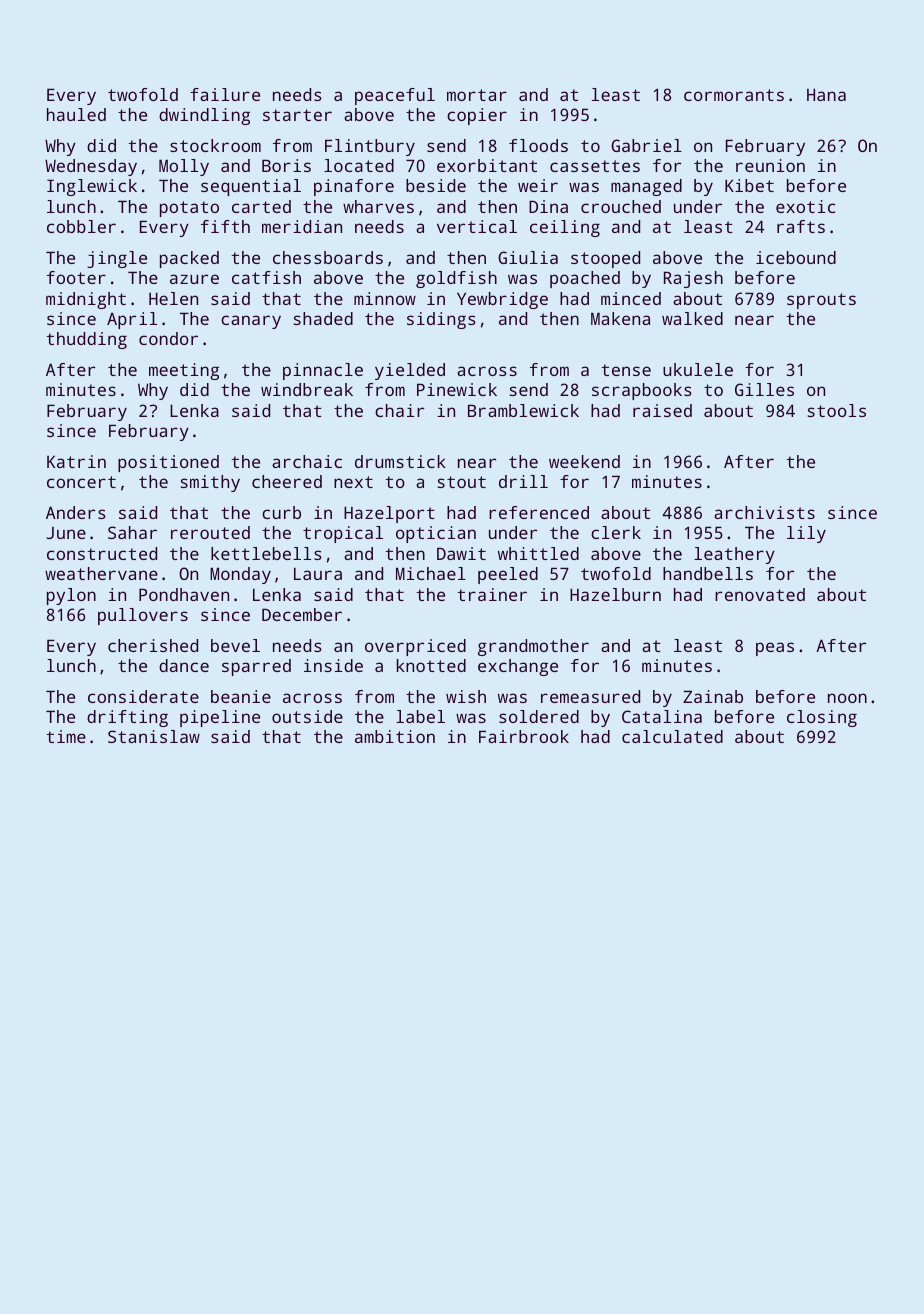 This image has width=924, height=1314. What do you see at coordinates (184, 665) in the image?
I see `dance` at bounding box center [184, 665].
